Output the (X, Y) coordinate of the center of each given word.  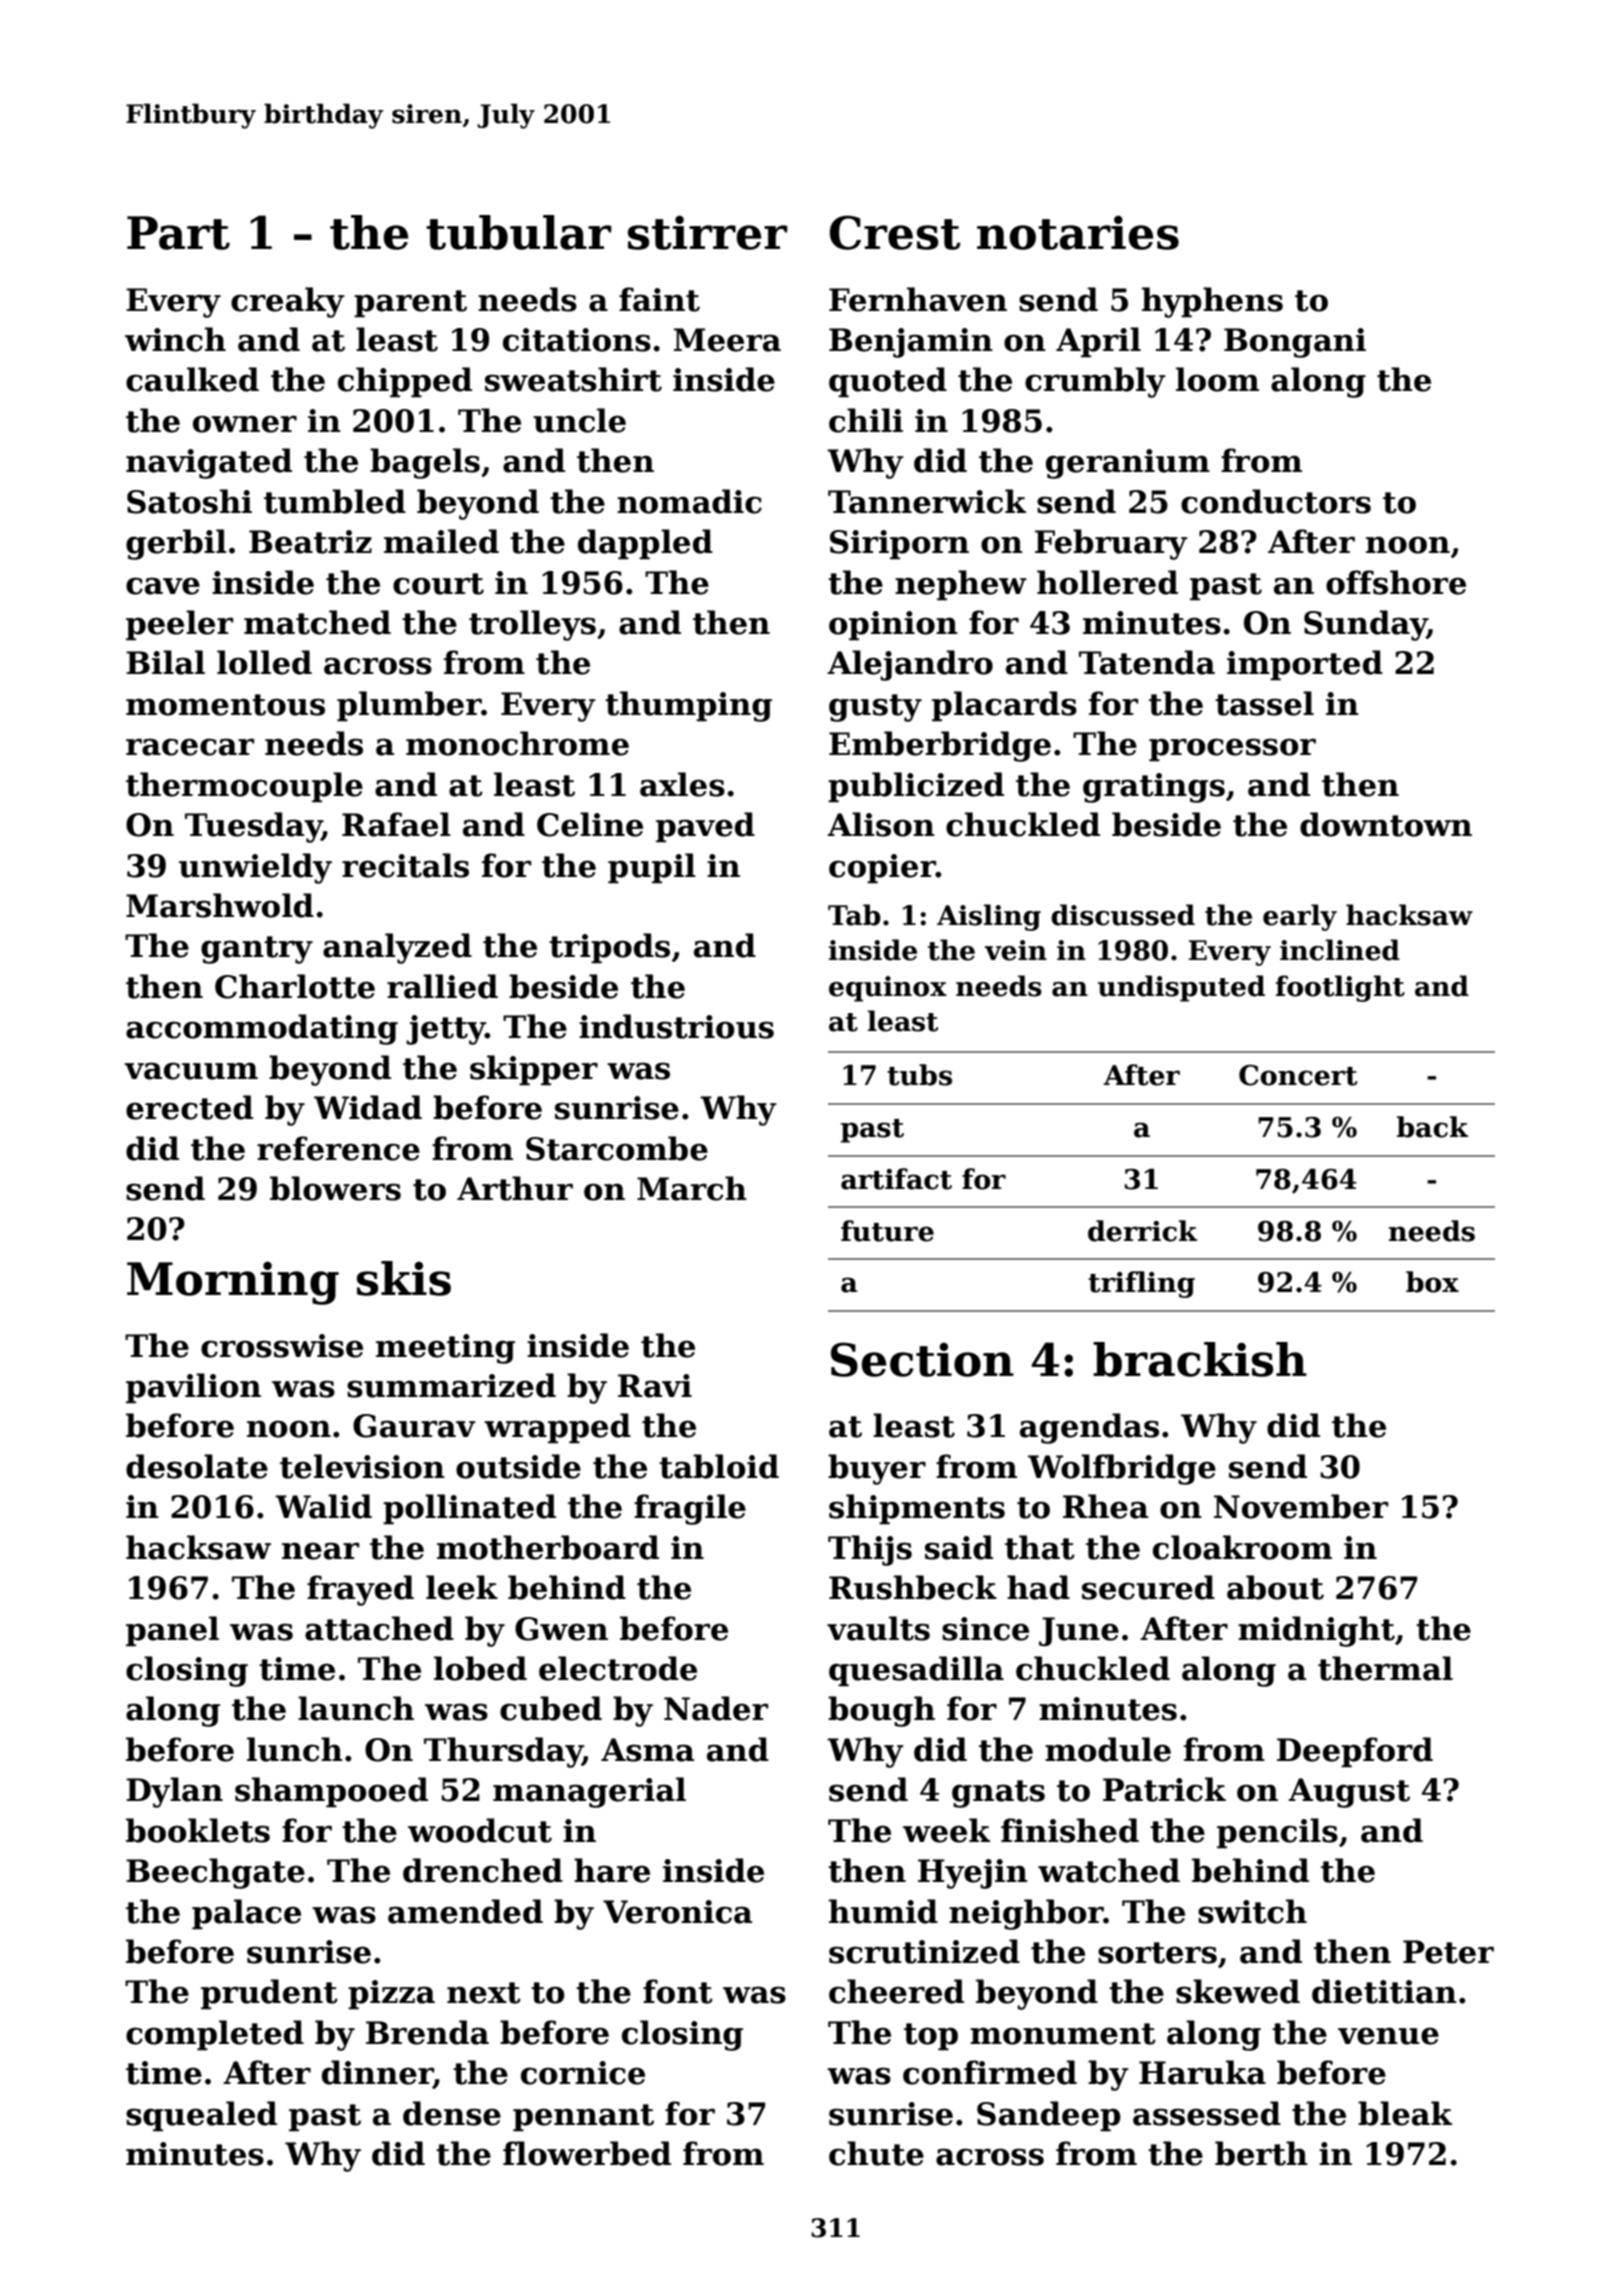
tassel (1264, 703)
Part (178, 233)
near (320, 1551)
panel (172, 1631)
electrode (618, 1668)
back (1432, 1127)
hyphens (1212, 302)
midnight (1316, 1631)
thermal (1385, 1668)
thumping (688, 706)
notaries (1078, 232)
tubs (919, 1075)
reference (338, 1148)
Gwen (561, 1629)
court (438, 584)
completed (215, 2035)
